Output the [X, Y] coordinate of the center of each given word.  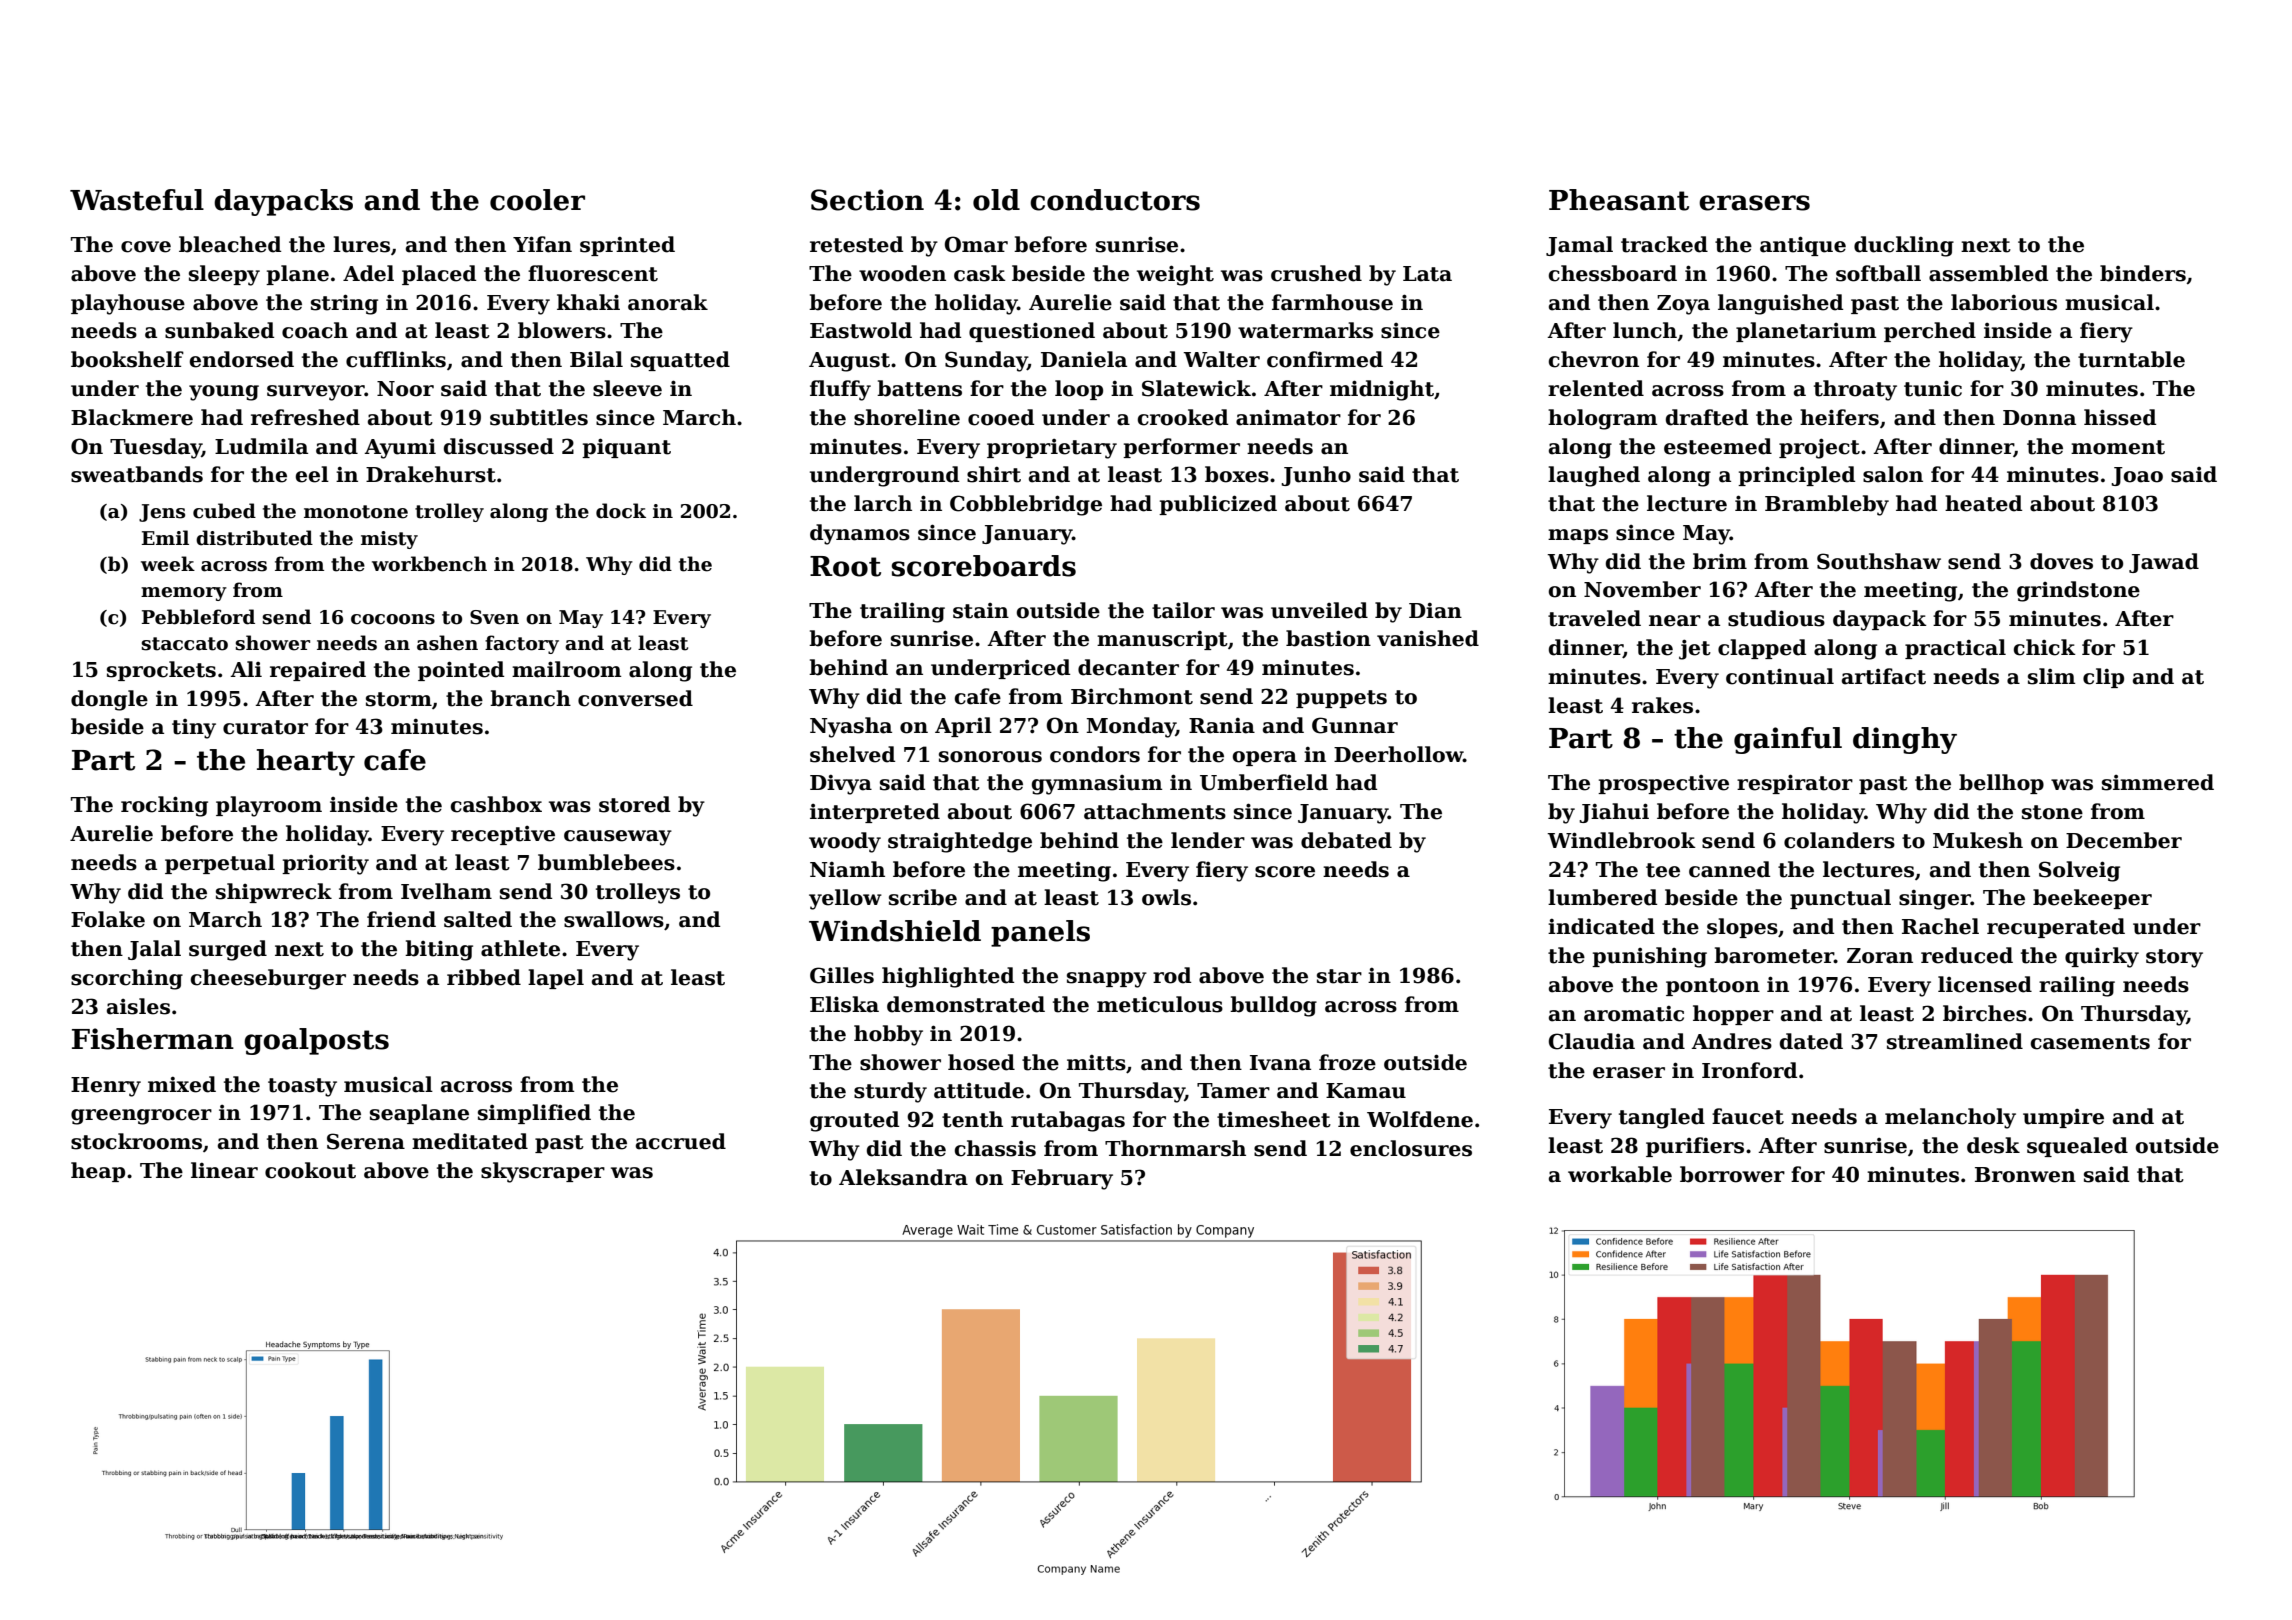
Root [845, 566]
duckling [1904, 246]
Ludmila [261, 446]
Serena [366, 1141]
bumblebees [606, 862]
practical [1955, 649]
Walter [1221, 359]
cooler [537, 200]
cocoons [393, 619]
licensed [1985, 984]
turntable [2131, 359]
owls [1166, 897]
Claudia [1592, 1041]
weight [1175, 275]
